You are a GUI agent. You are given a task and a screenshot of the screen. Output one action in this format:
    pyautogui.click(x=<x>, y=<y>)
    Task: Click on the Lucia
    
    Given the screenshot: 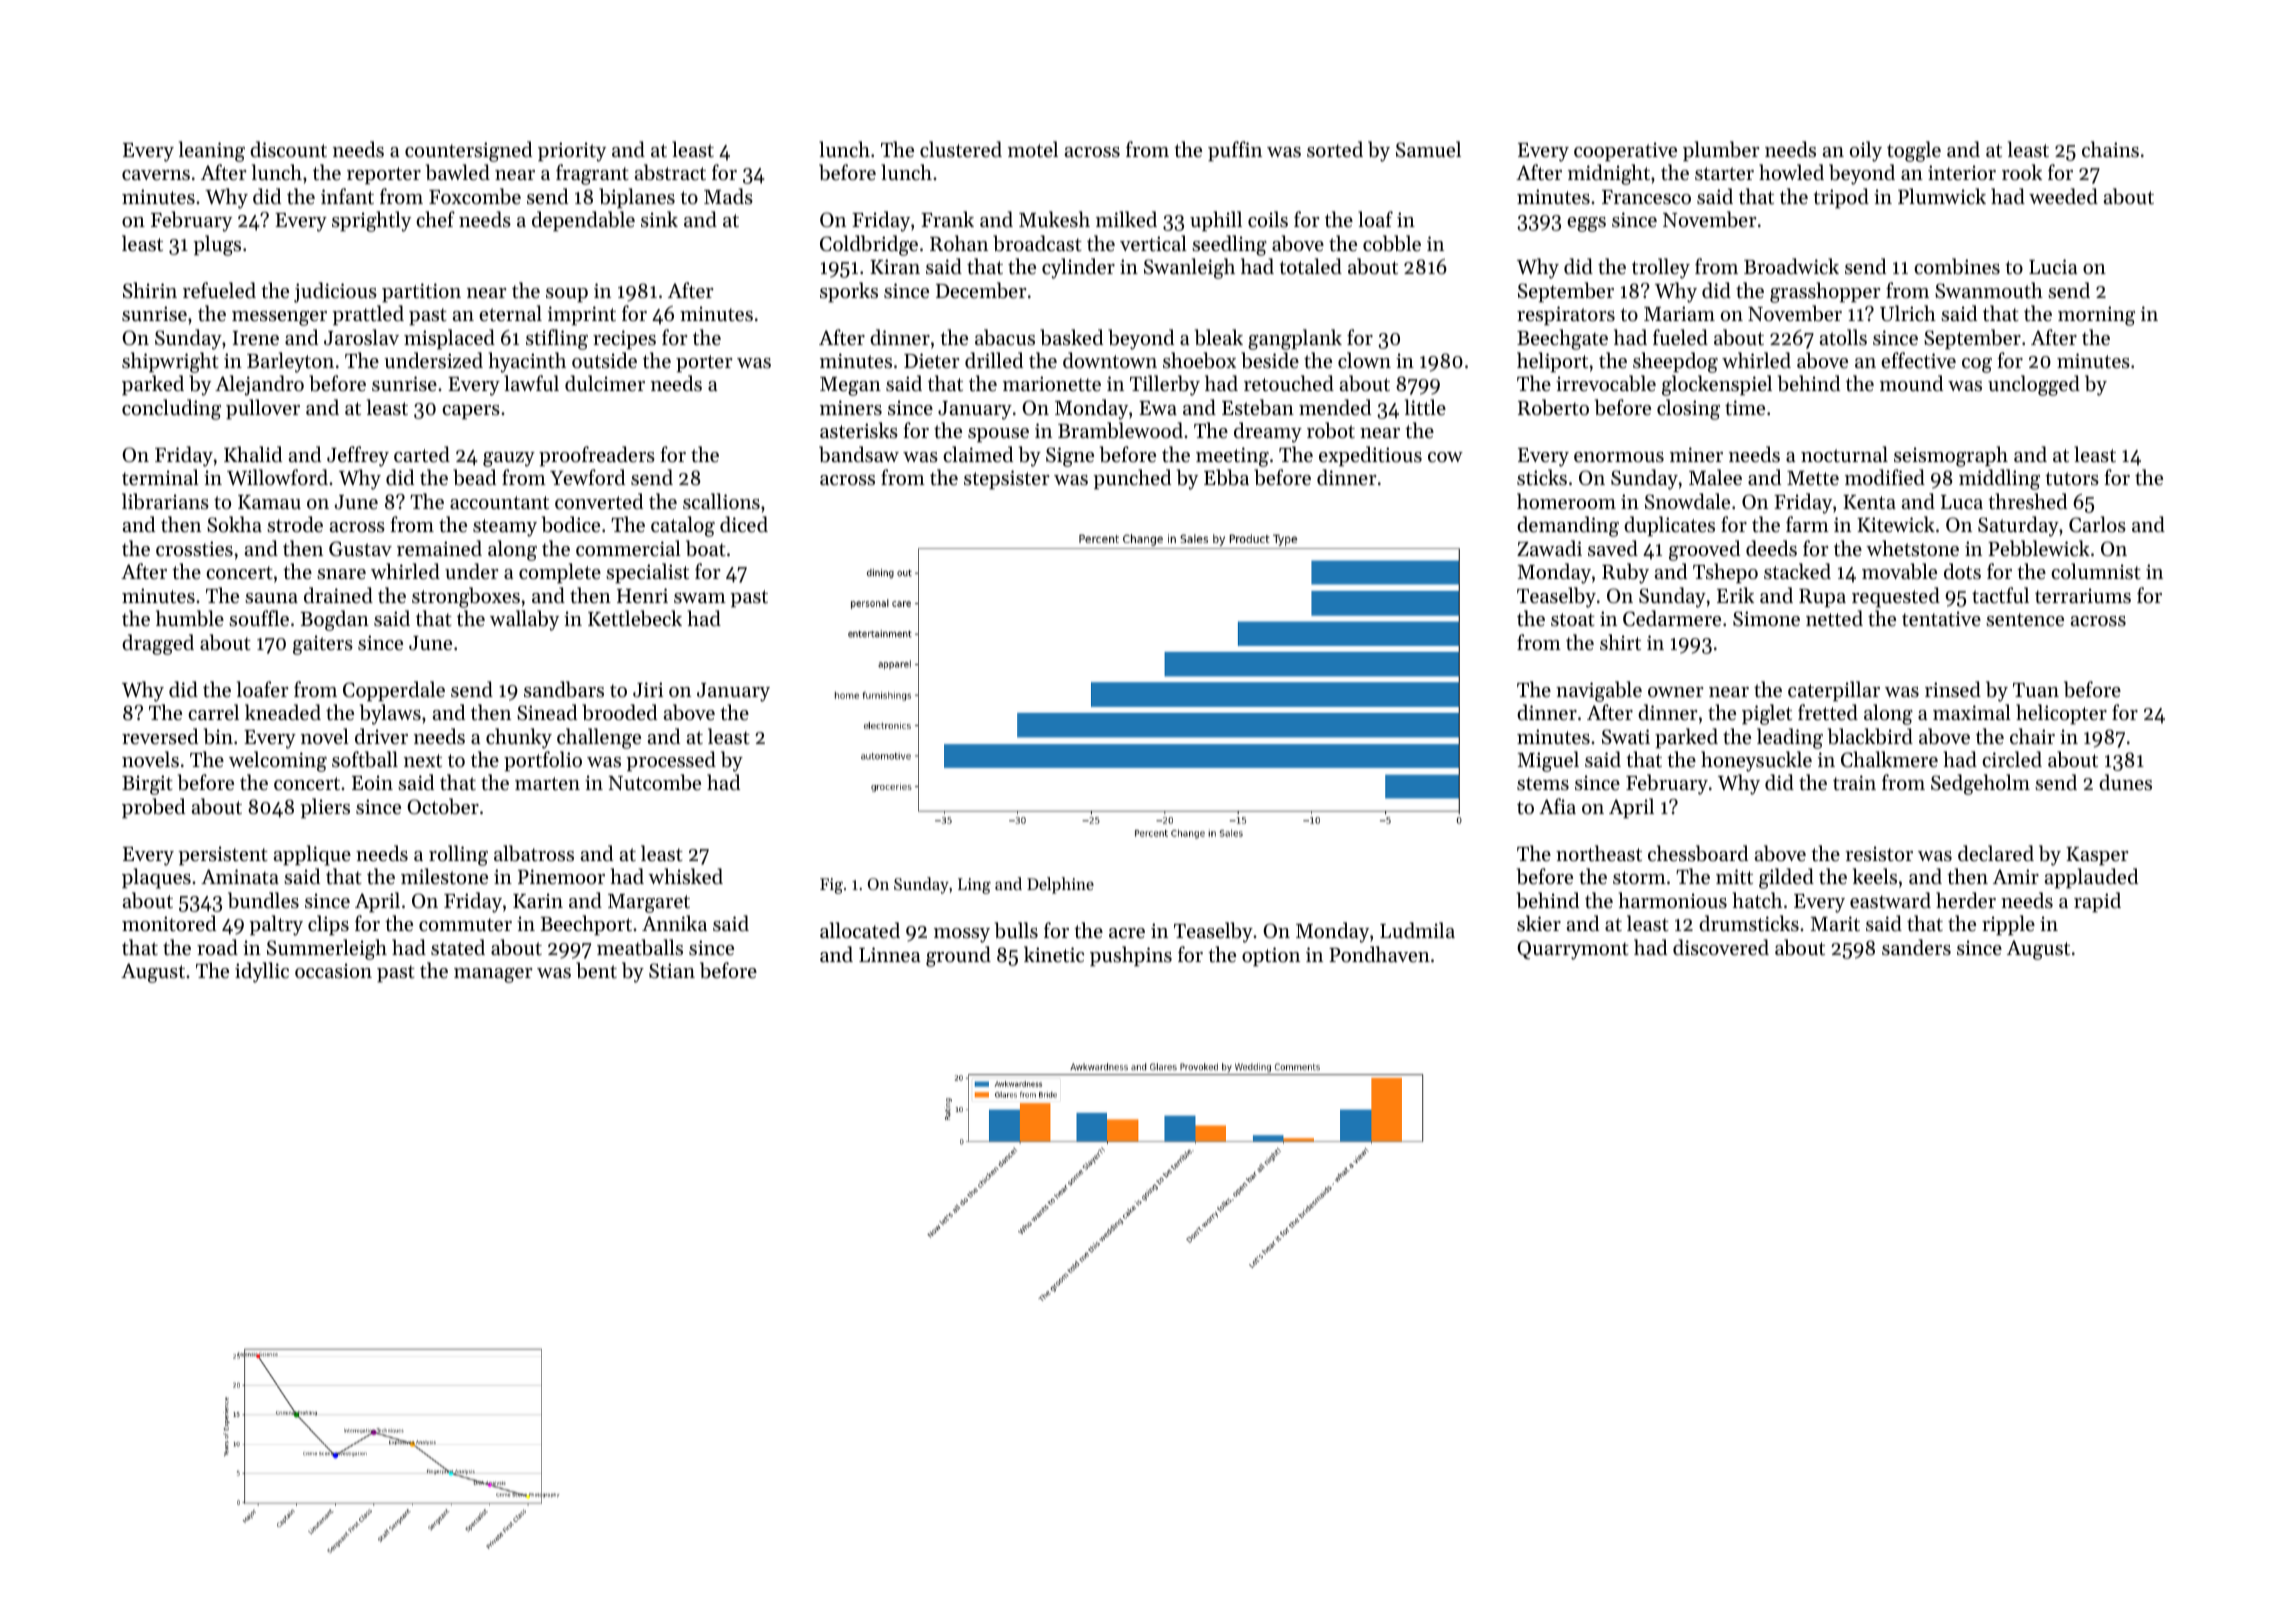 What is the action you would take?
    pyautogui.click(x=2053, y=267)
